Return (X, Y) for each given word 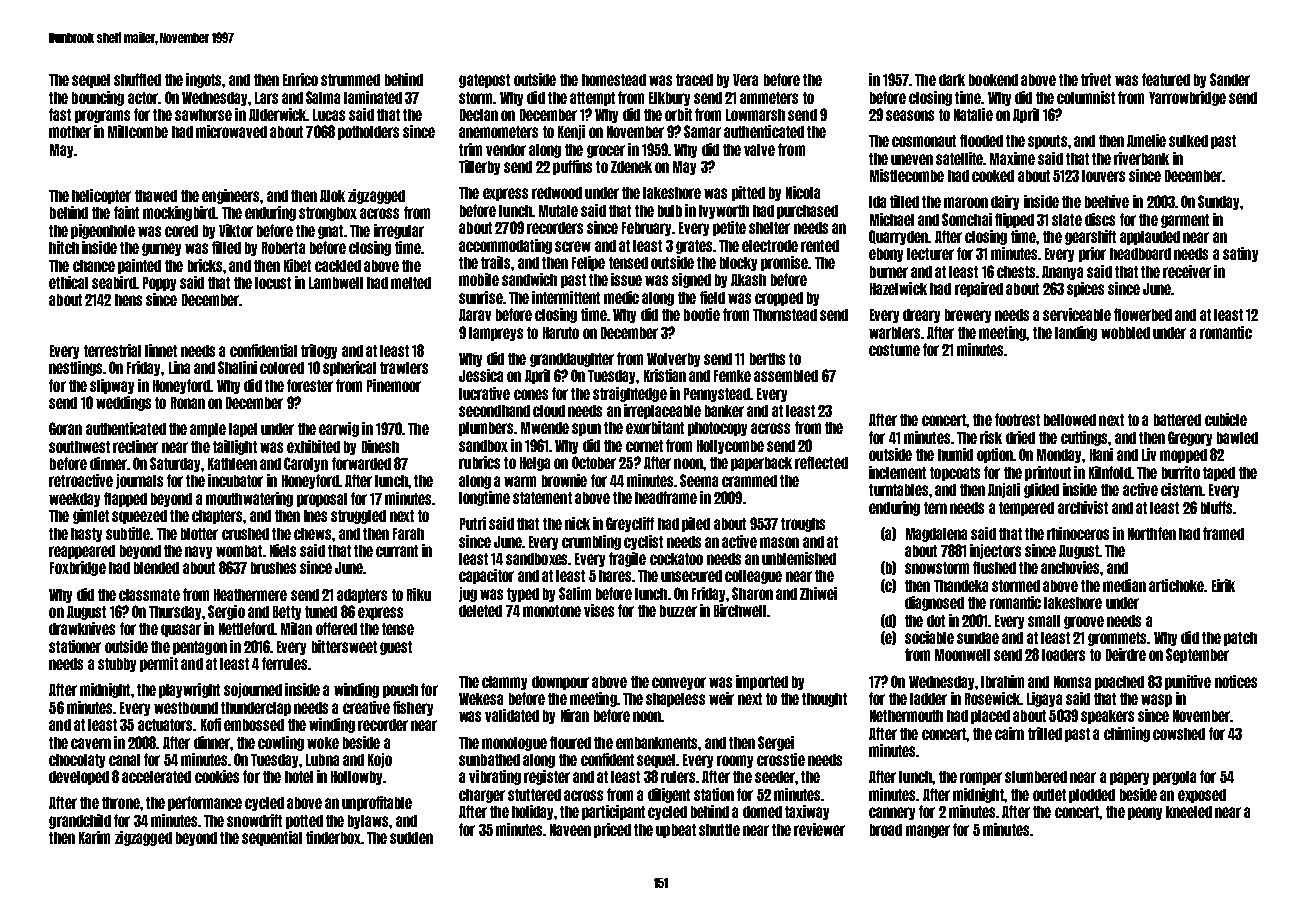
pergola (1174, 778)
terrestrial (112, 350)
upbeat (676, 831)
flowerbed (1143, 314)
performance (205, 803)
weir (721, 698)
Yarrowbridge (1187, 98)
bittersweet (344, 646)
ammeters (769, 98)
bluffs (1216, 507)
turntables (898, 490)
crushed (245, 534)
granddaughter (572, 360)
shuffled (137, 79)
